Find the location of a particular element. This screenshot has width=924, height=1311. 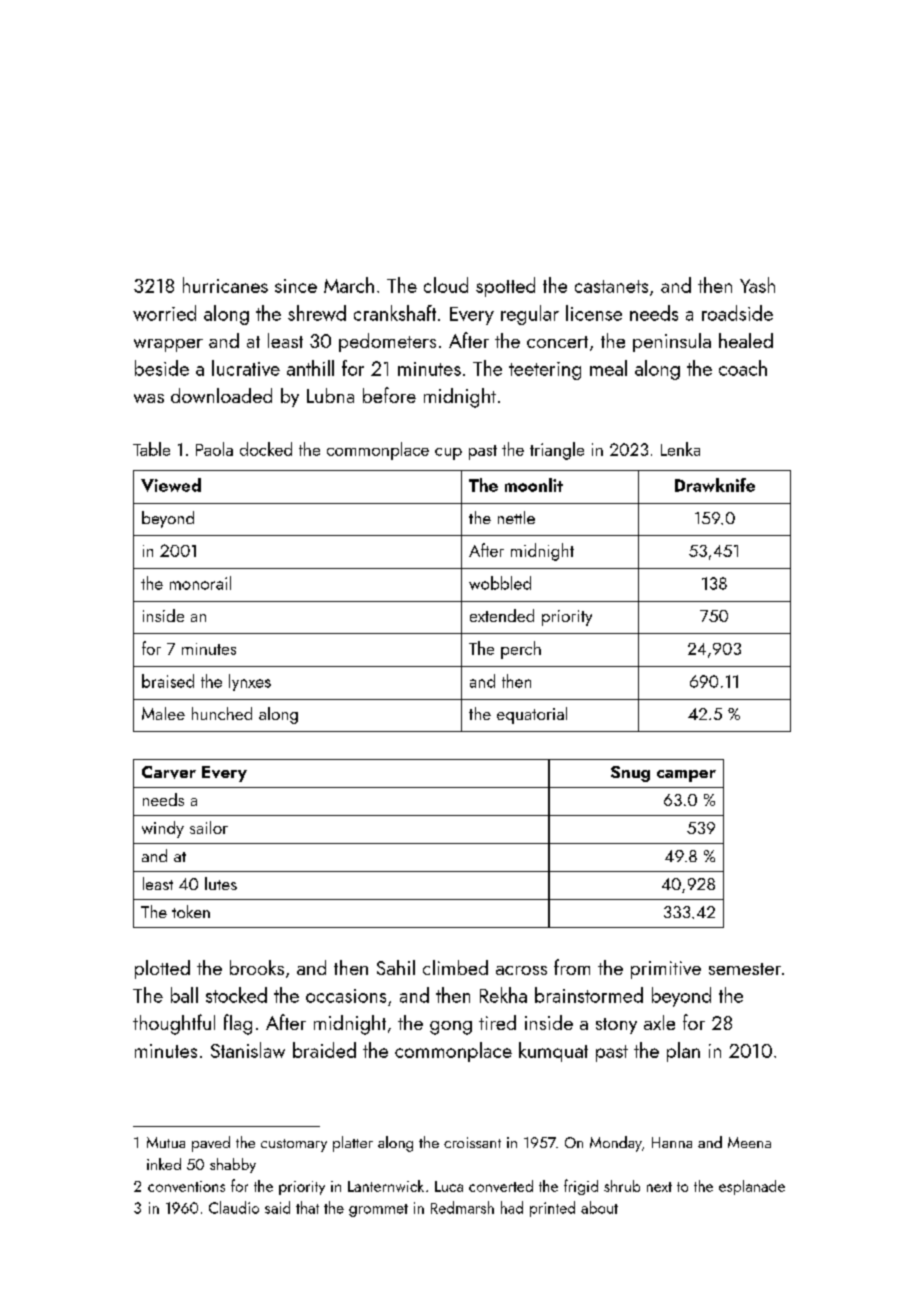

meal is located at coordinates (608, 368).
